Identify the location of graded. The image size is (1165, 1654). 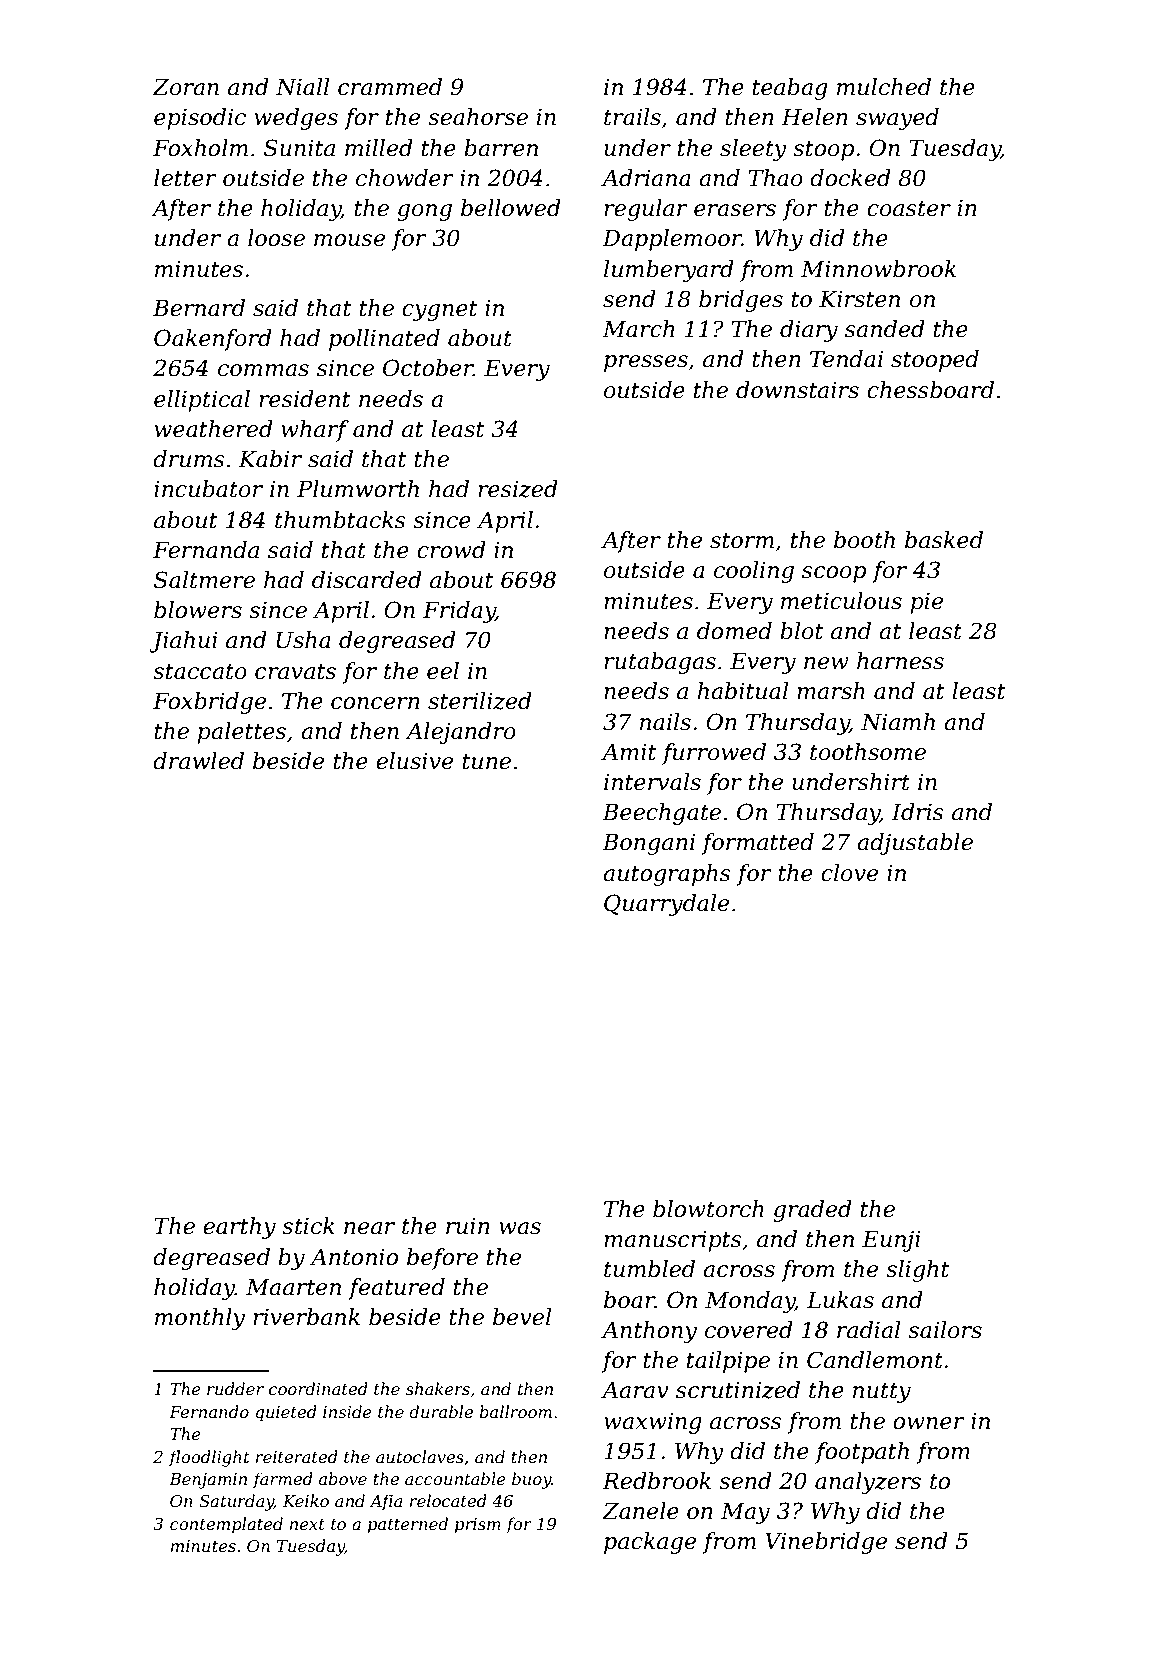
(812, 1211).
